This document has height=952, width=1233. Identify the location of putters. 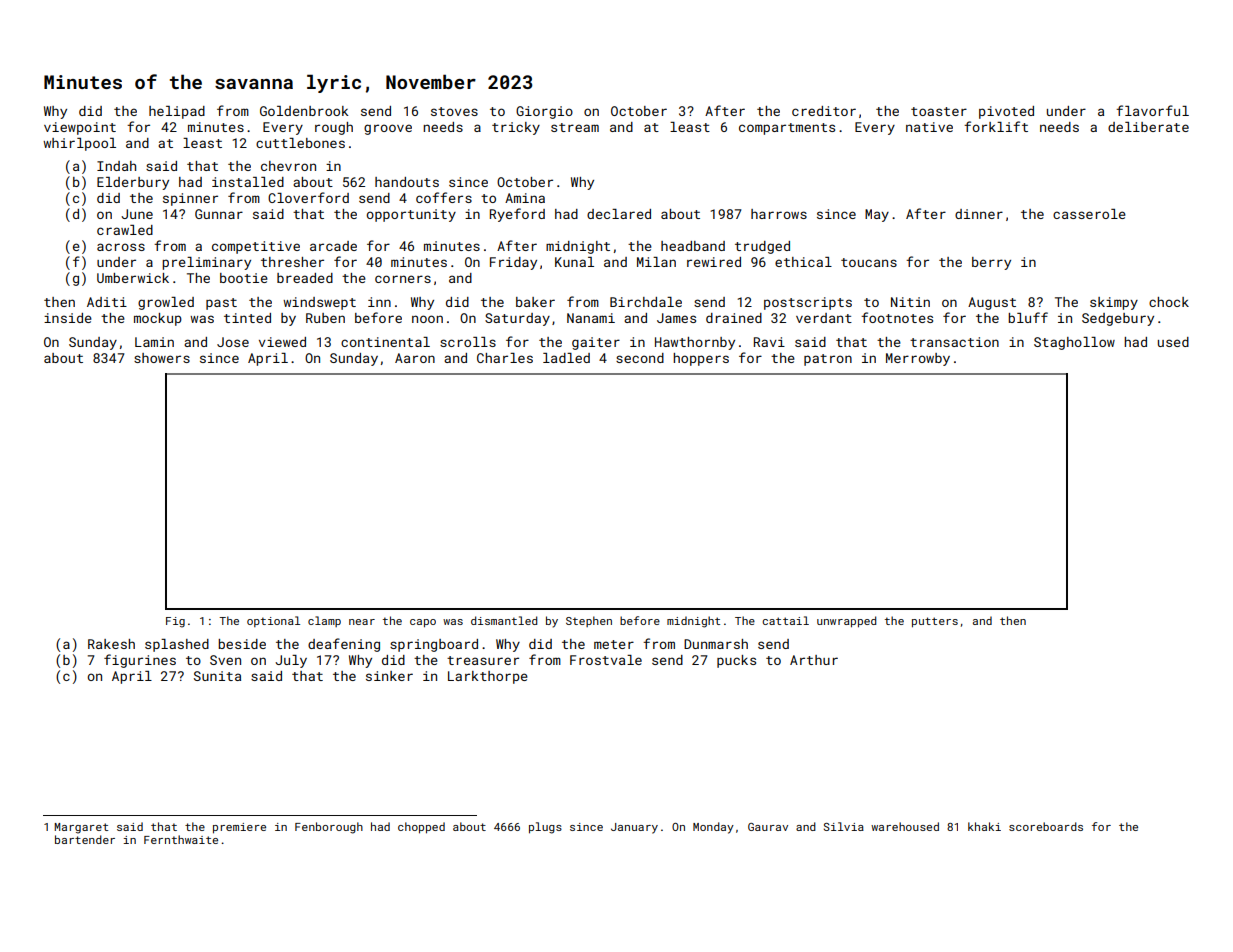
(935, 622).
